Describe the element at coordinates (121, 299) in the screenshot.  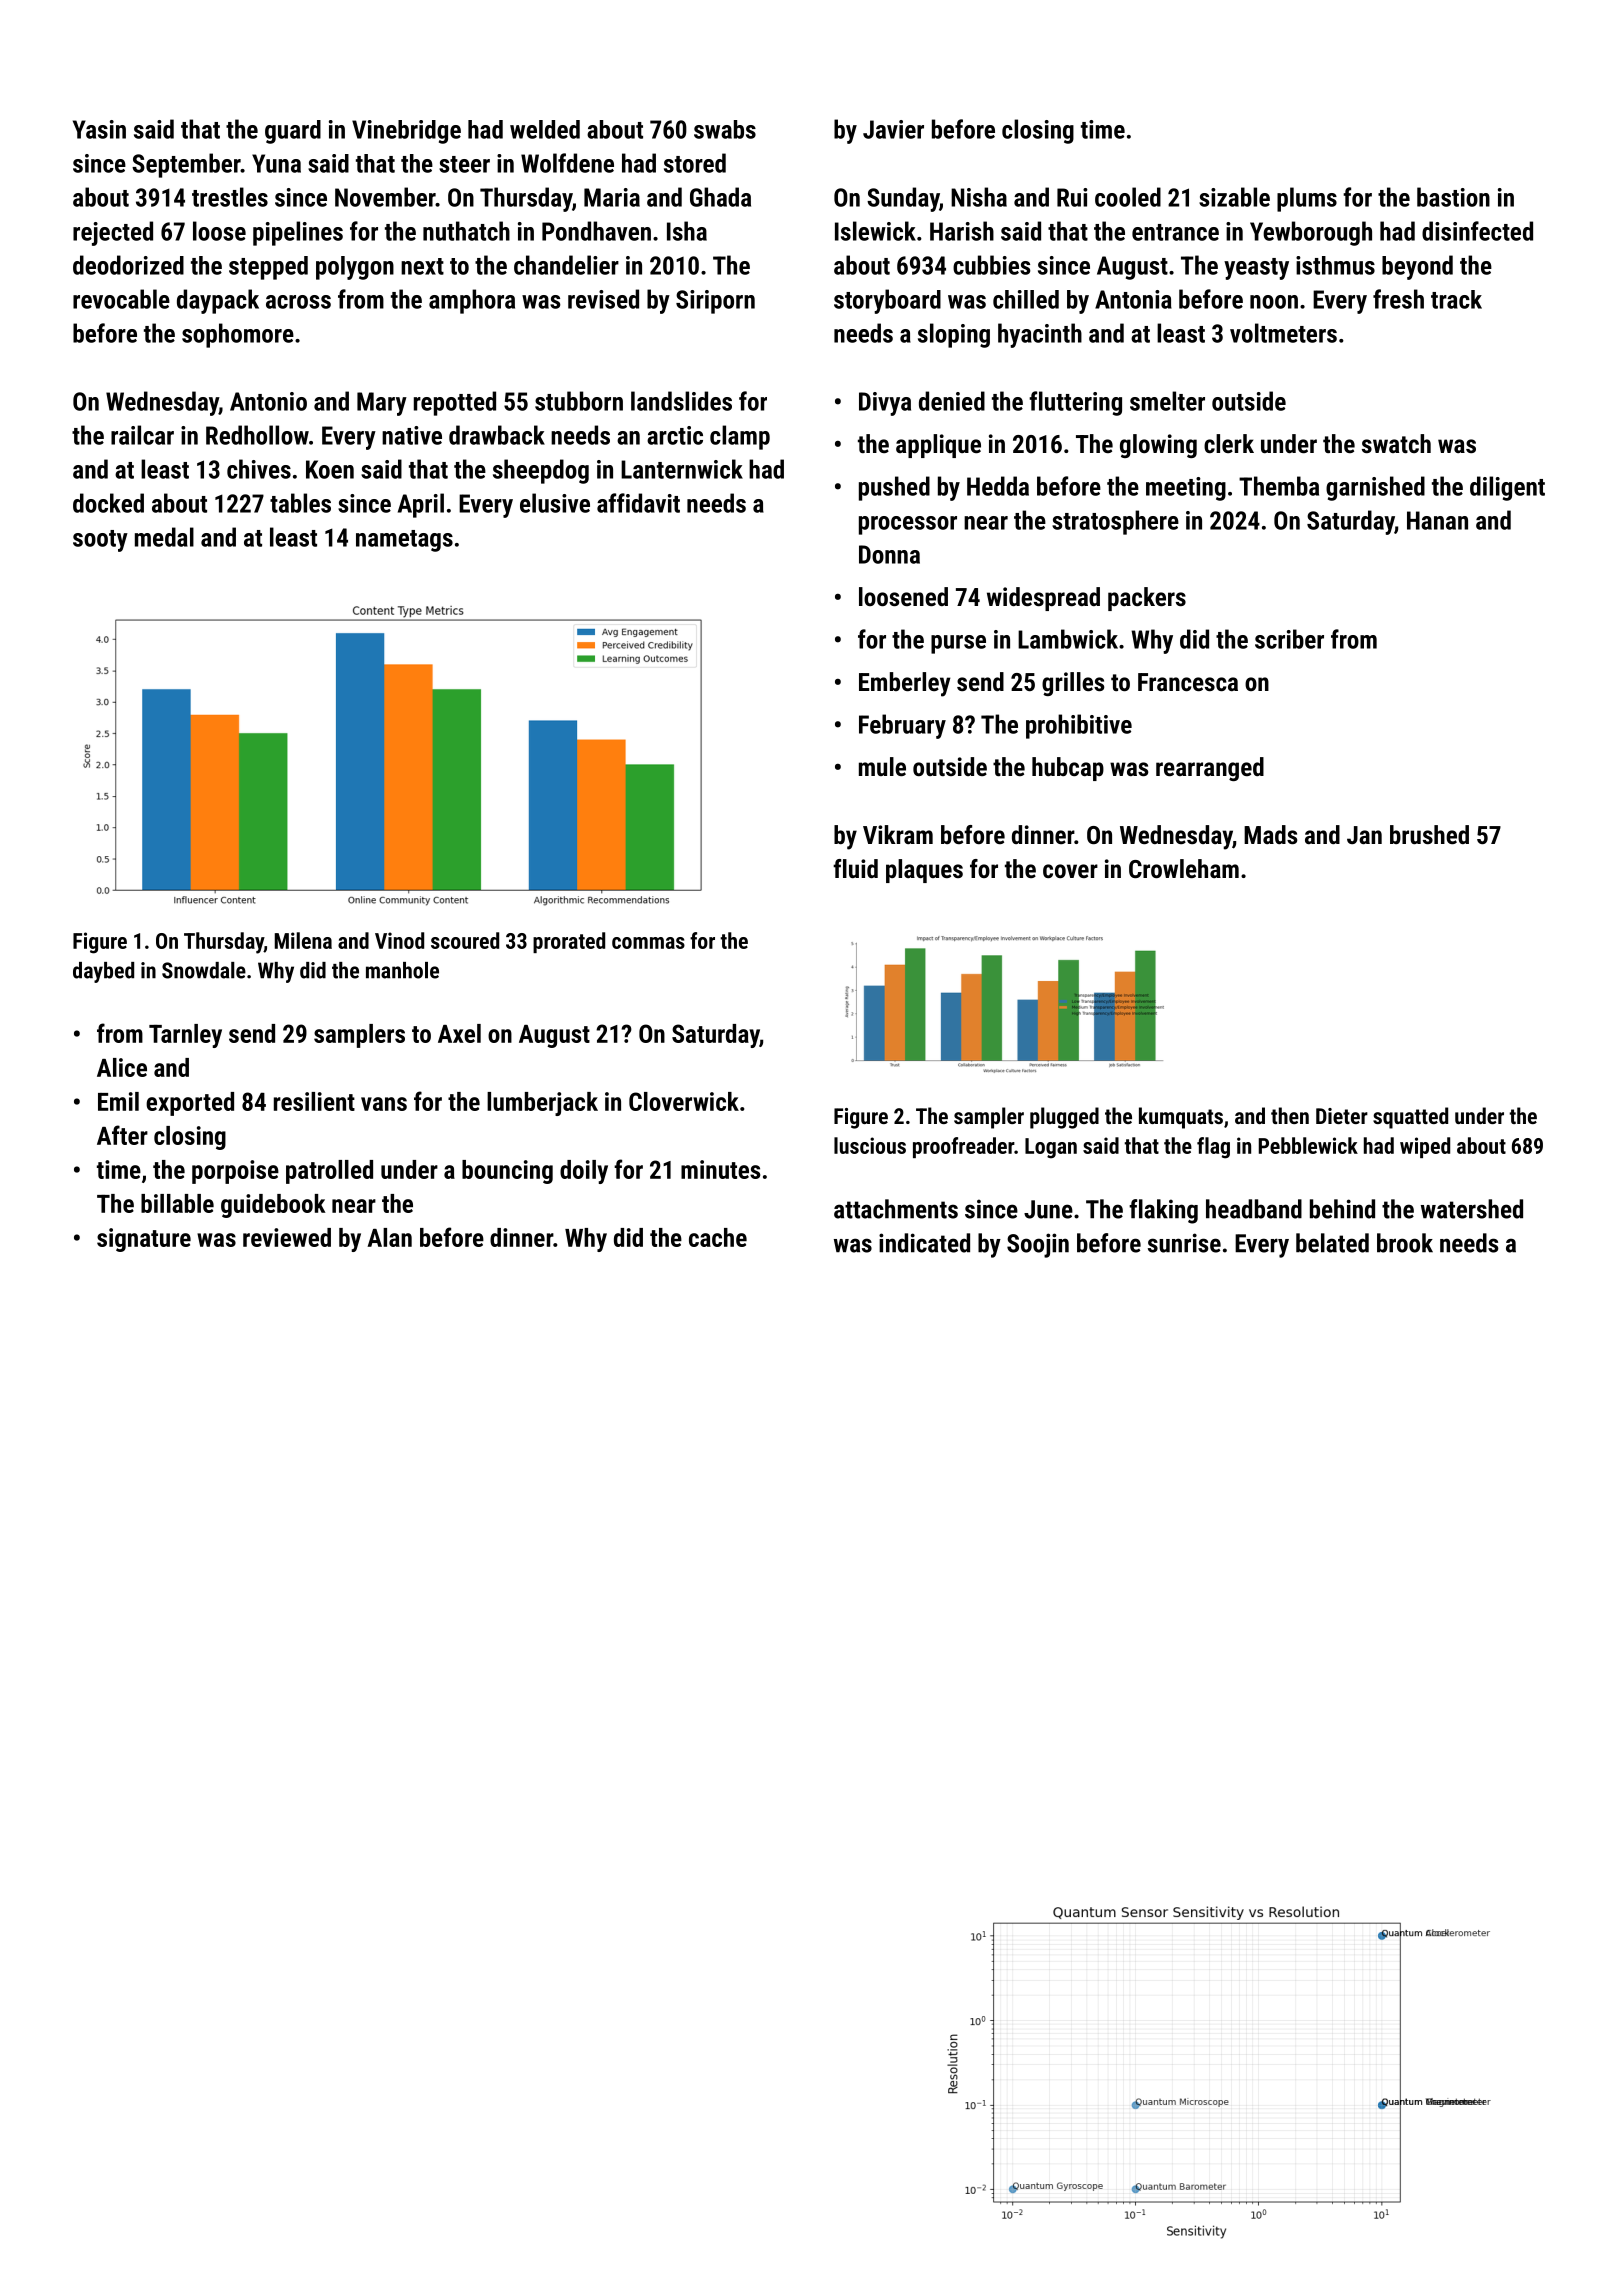
I see `revocable` at that location.
